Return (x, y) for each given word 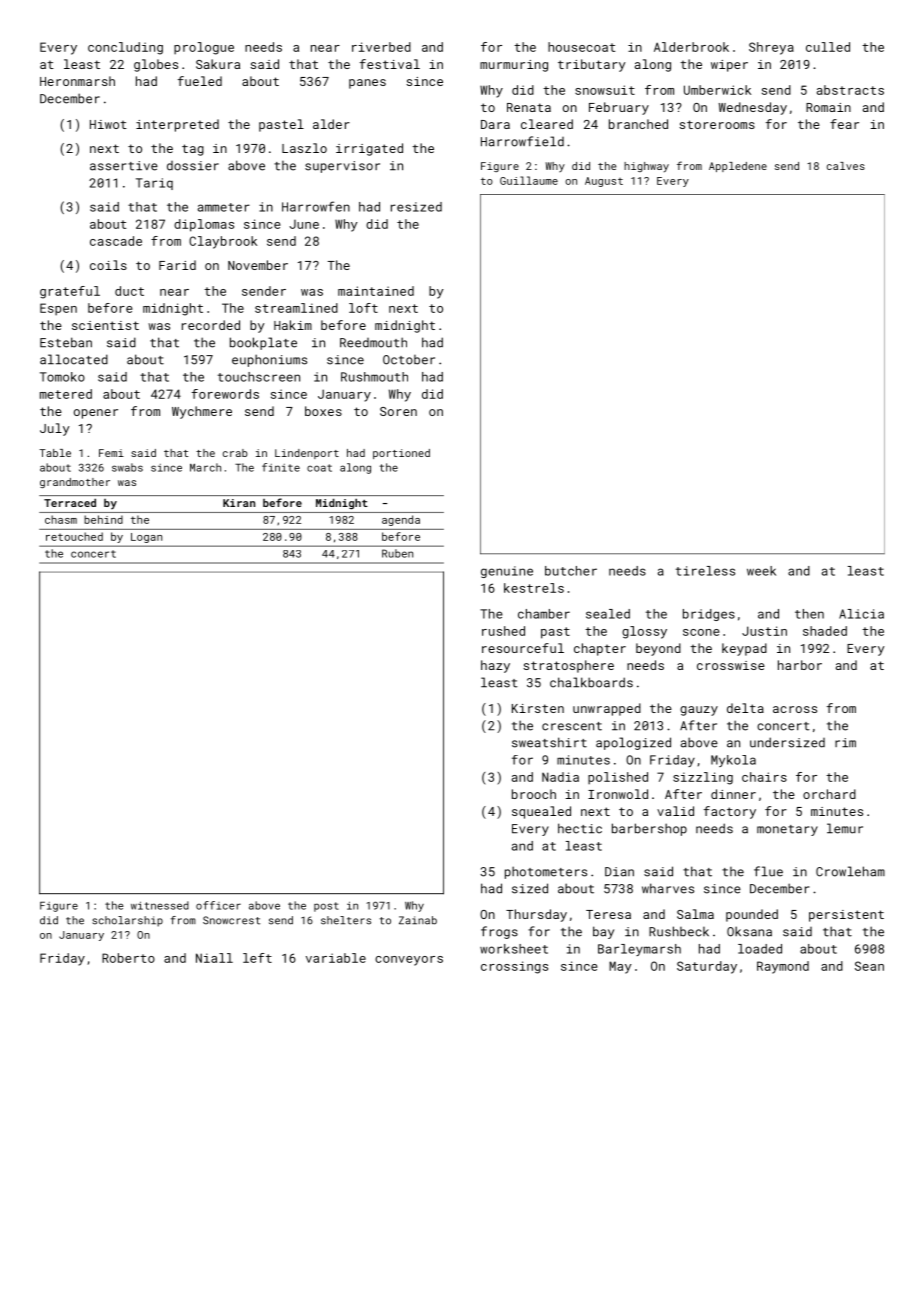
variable (336, 958)
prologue (204, 48)
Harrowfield (522, 141)
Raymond (783, 967)
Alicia (861, 614)
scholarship (127, 921)
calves (846, 166)
